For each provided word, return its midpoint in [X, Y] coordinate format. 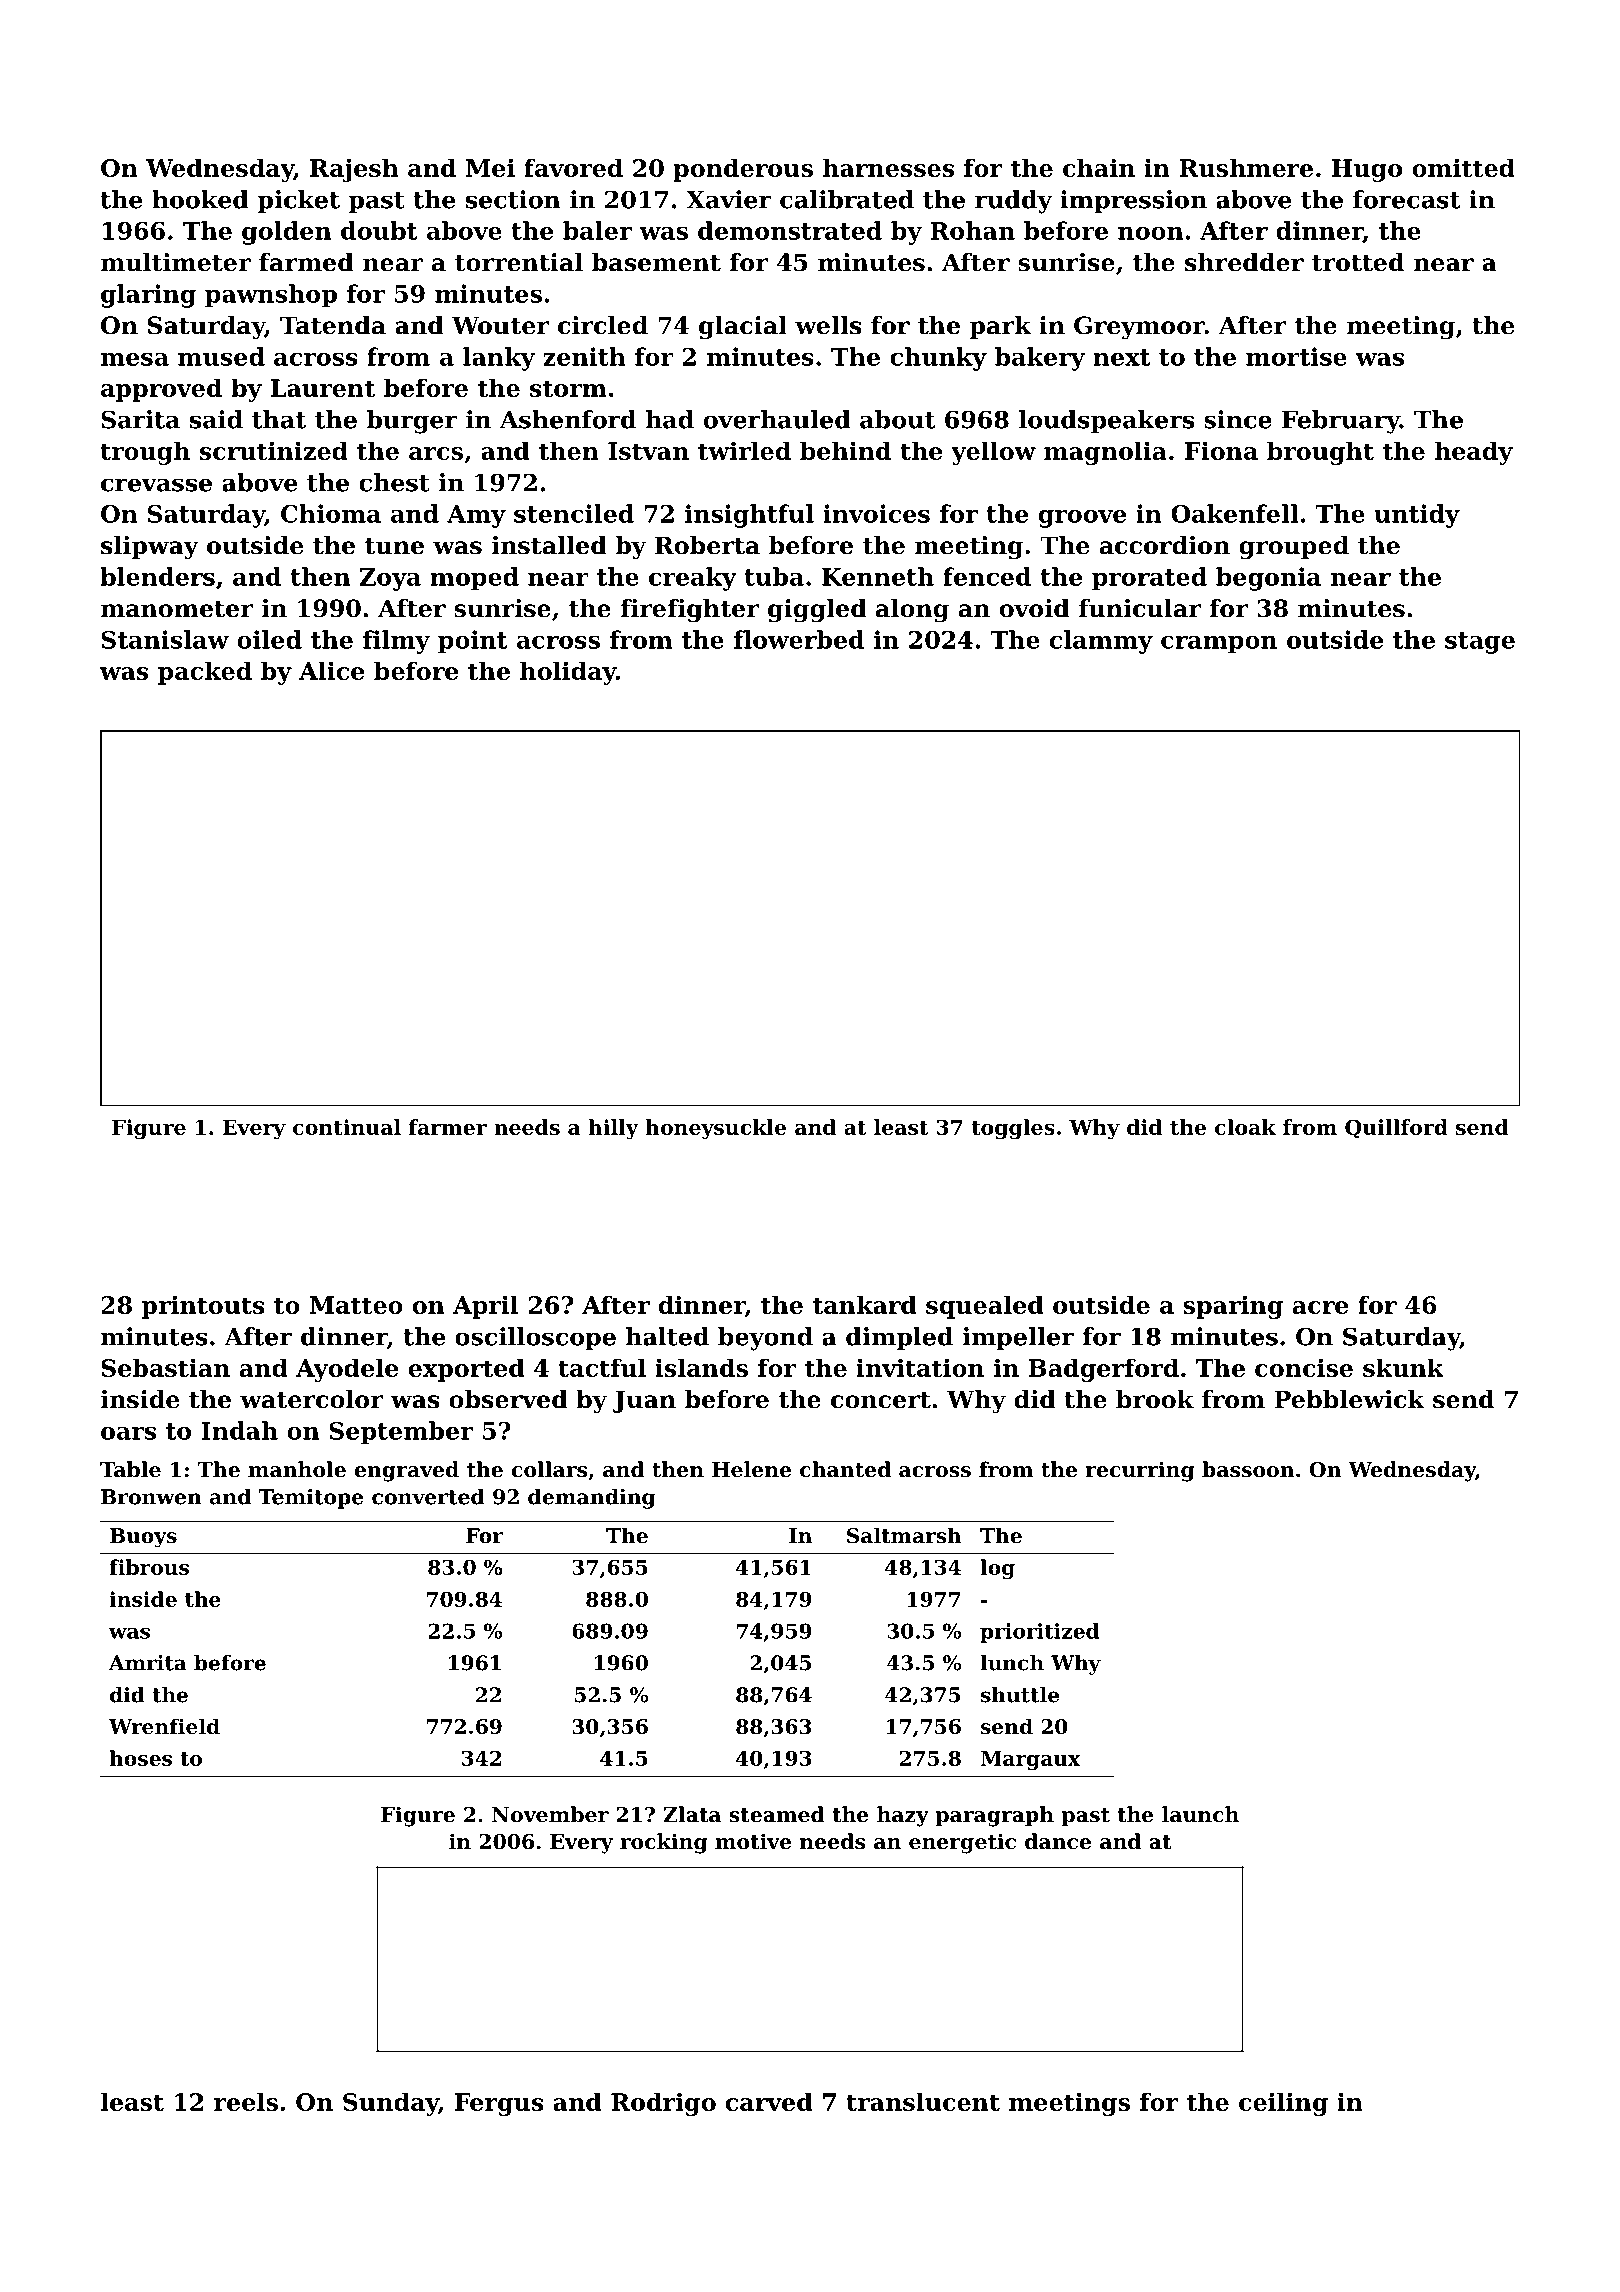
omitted [1463, 167]
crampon [1219, 645]
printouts [203, 1307]
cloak [1245, 1127]
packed [205, 673]
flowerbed [799, 639]
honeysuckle [715, 1129]
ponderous [743, 170]
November [550, 1814]
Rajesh [354, 170]
